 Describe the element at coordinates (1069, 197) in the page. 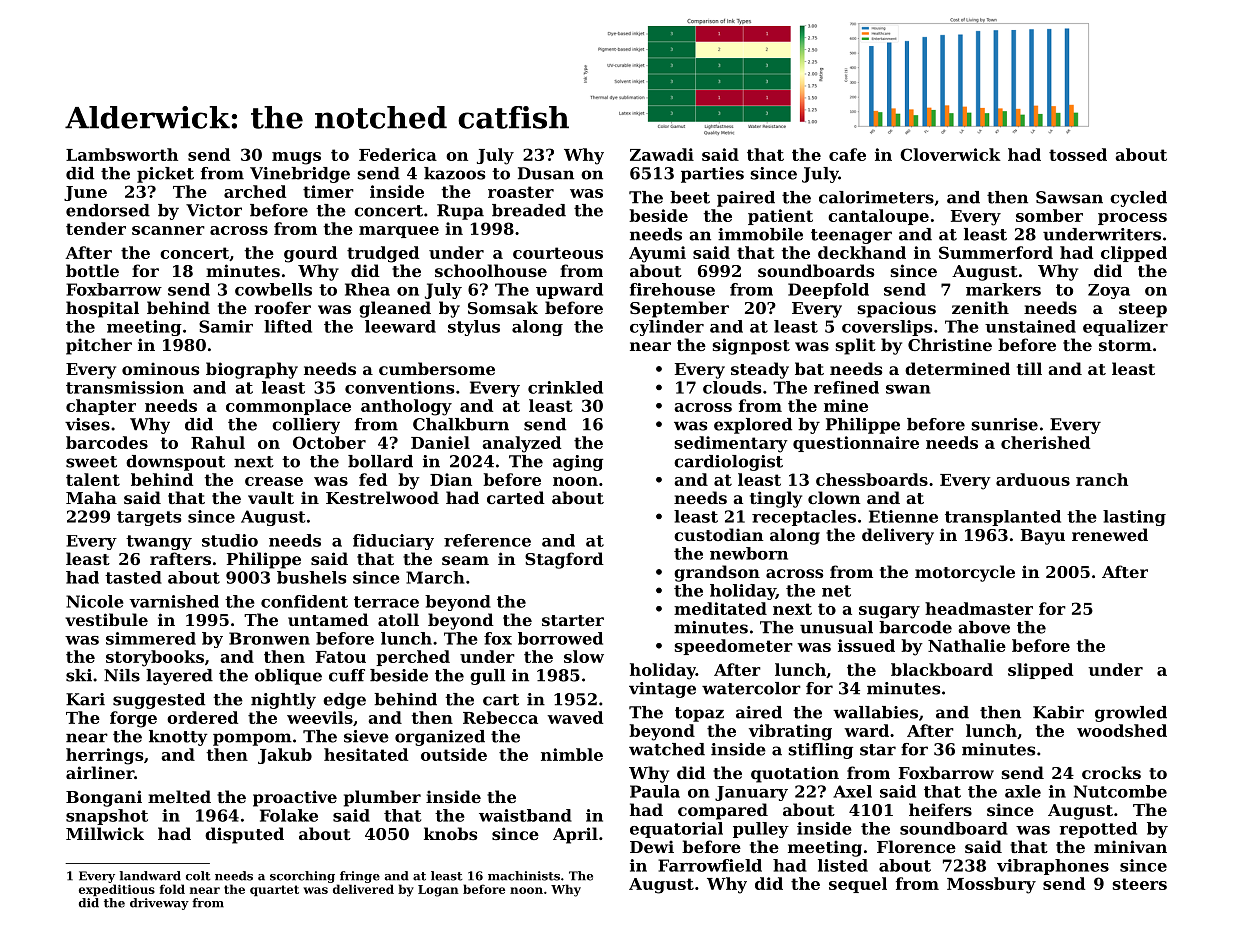

I see `Sawsan` at that location.
